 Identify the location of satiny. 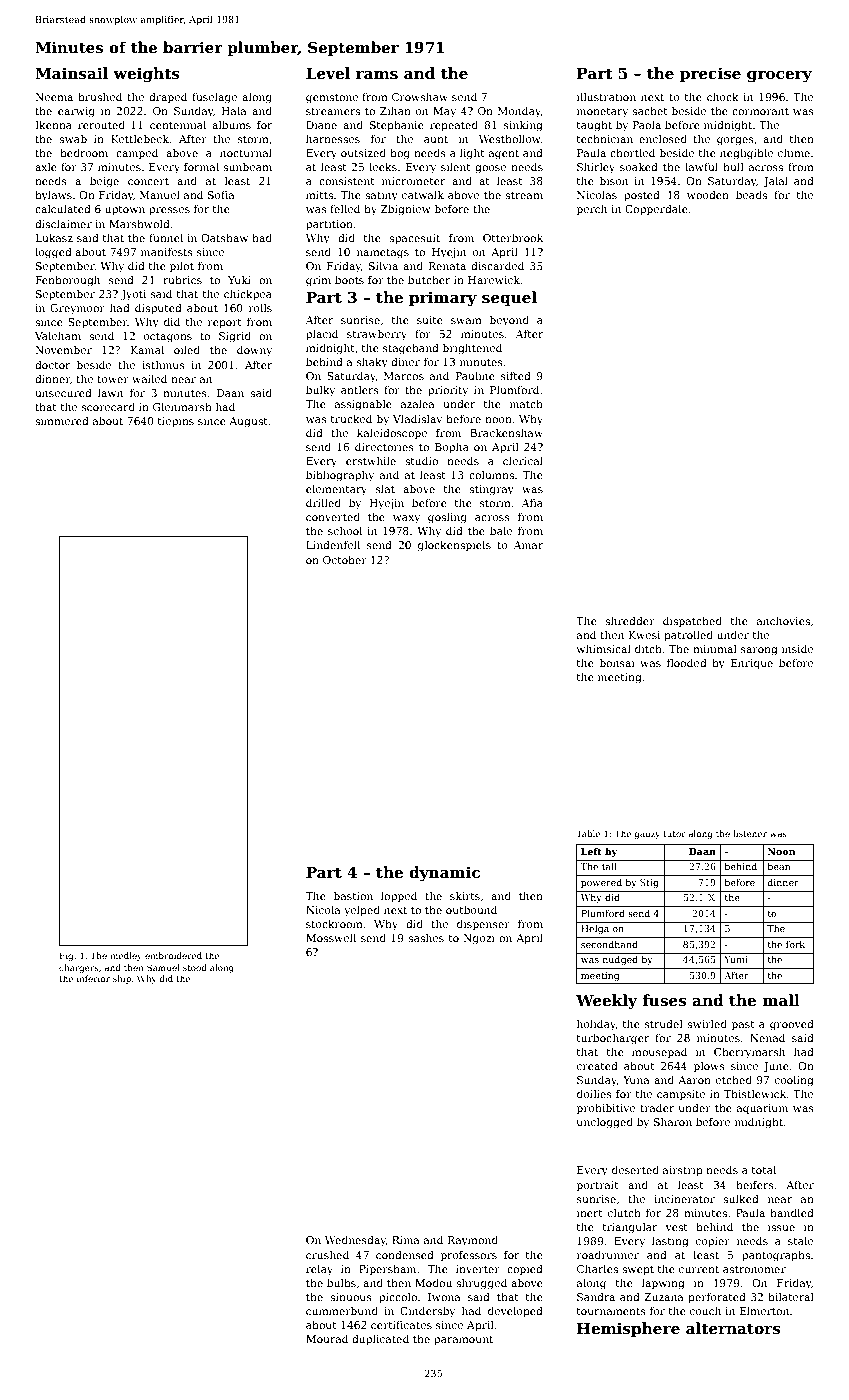
(381, 196).
